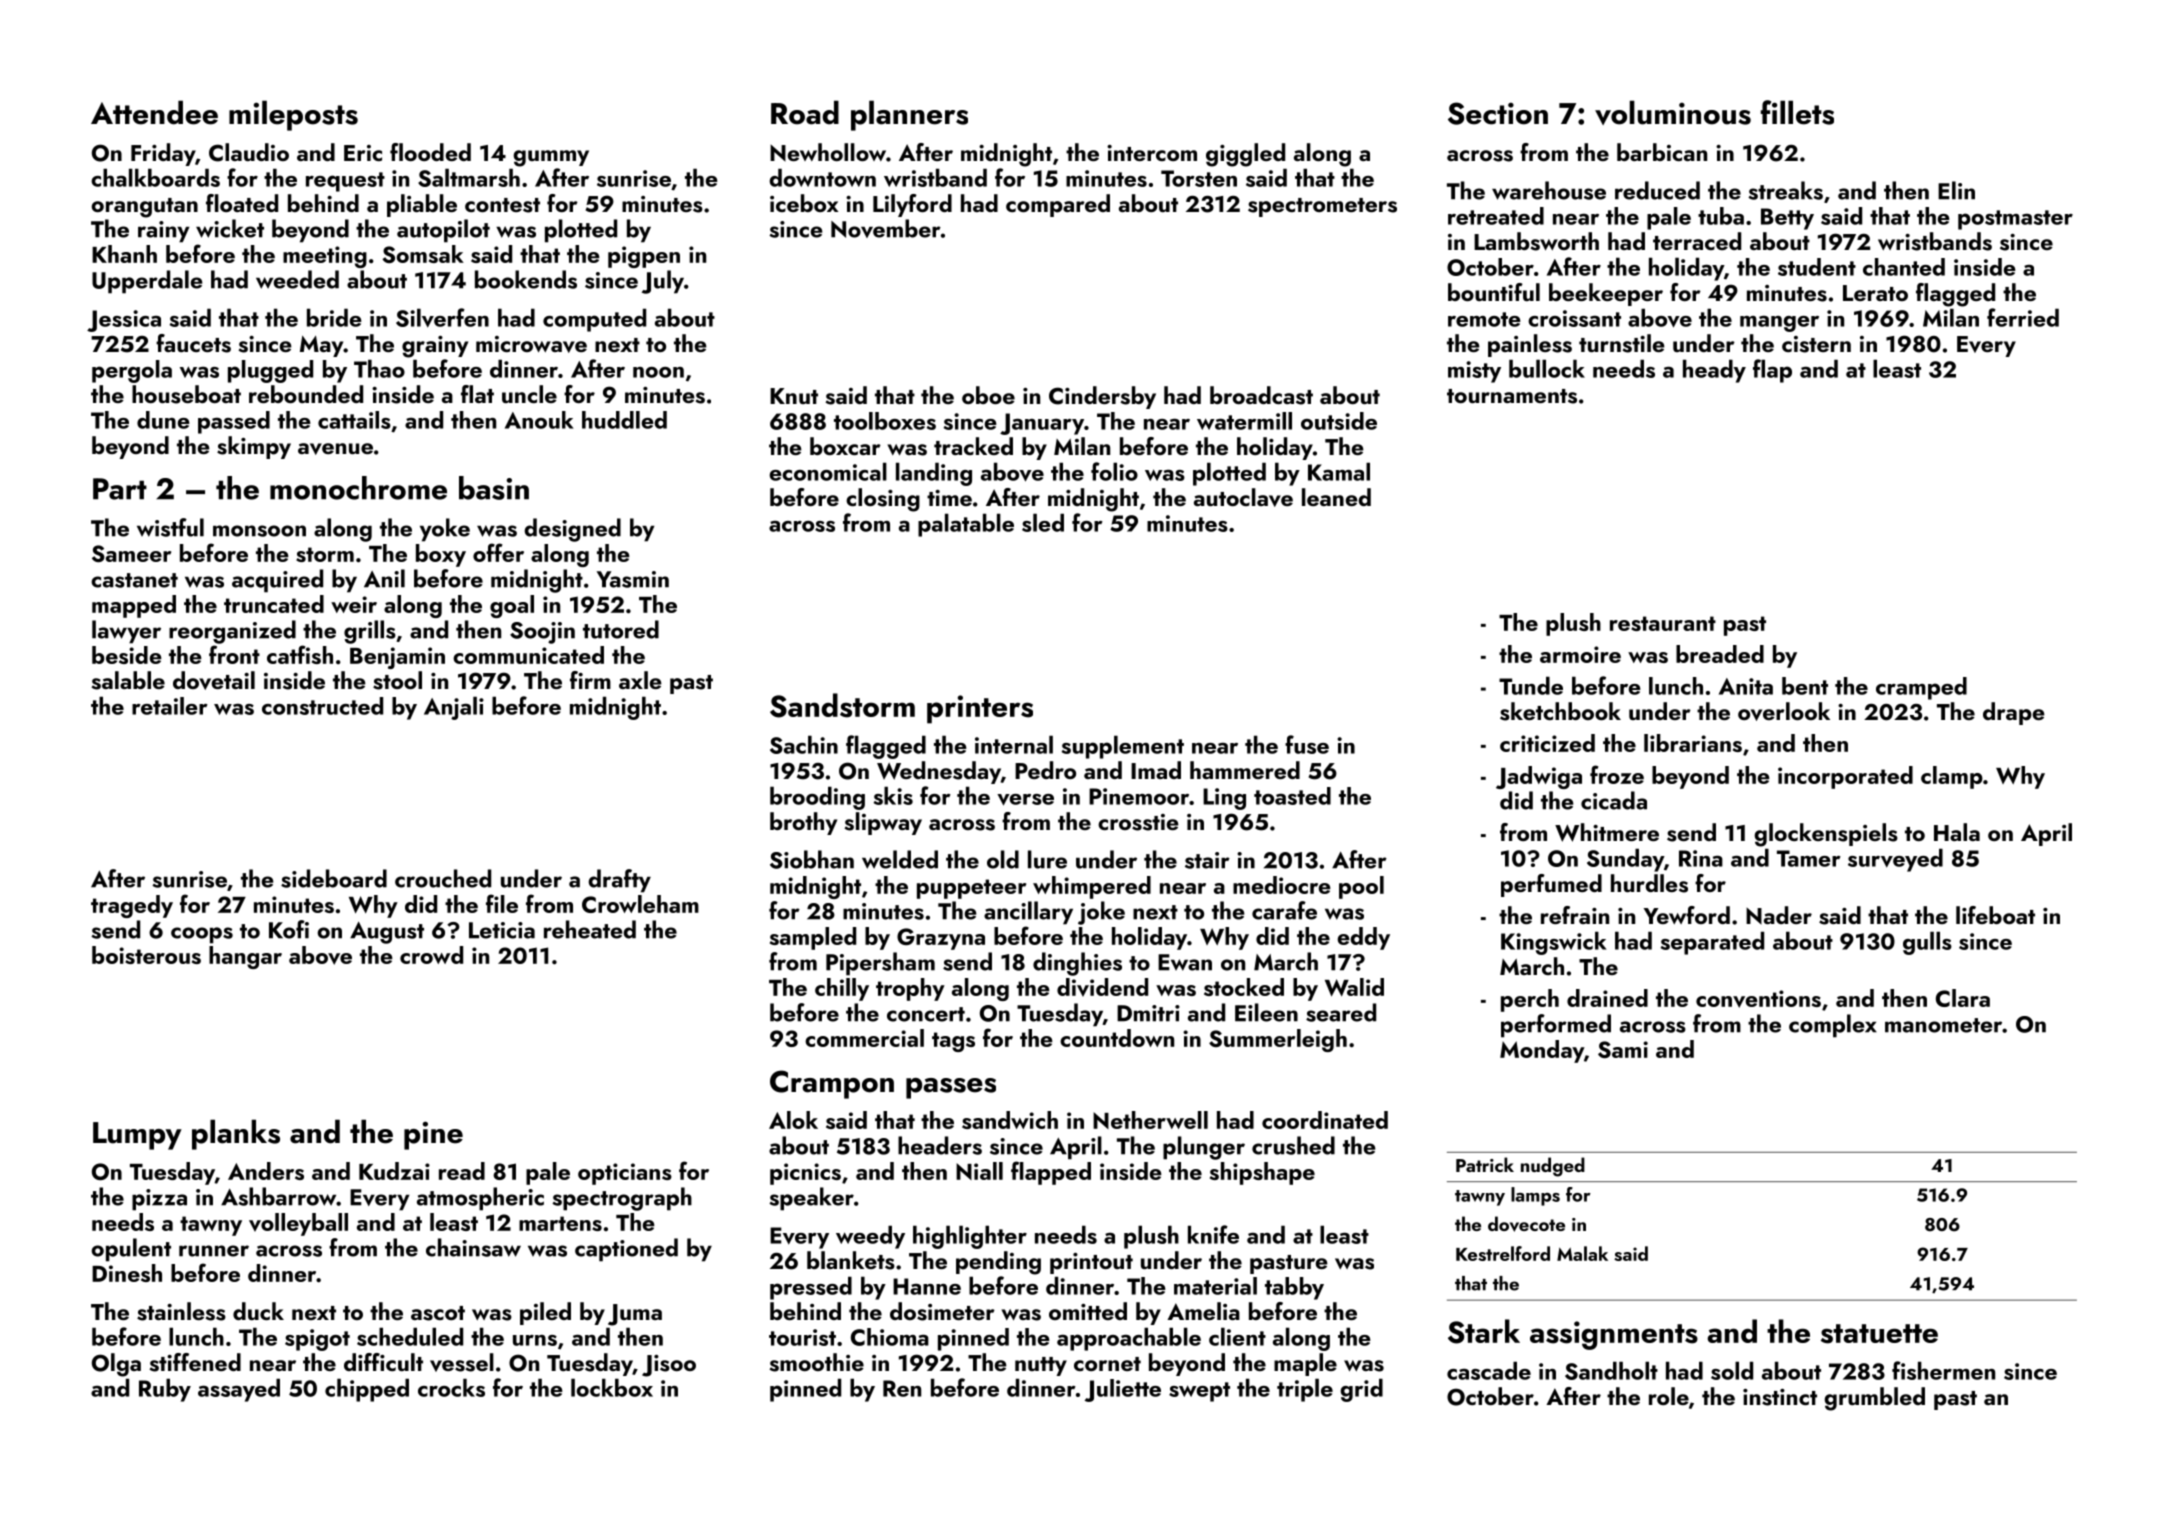  Describe the element at coordinates (1673, 112) in the document. I see `voluminous` at that location.
